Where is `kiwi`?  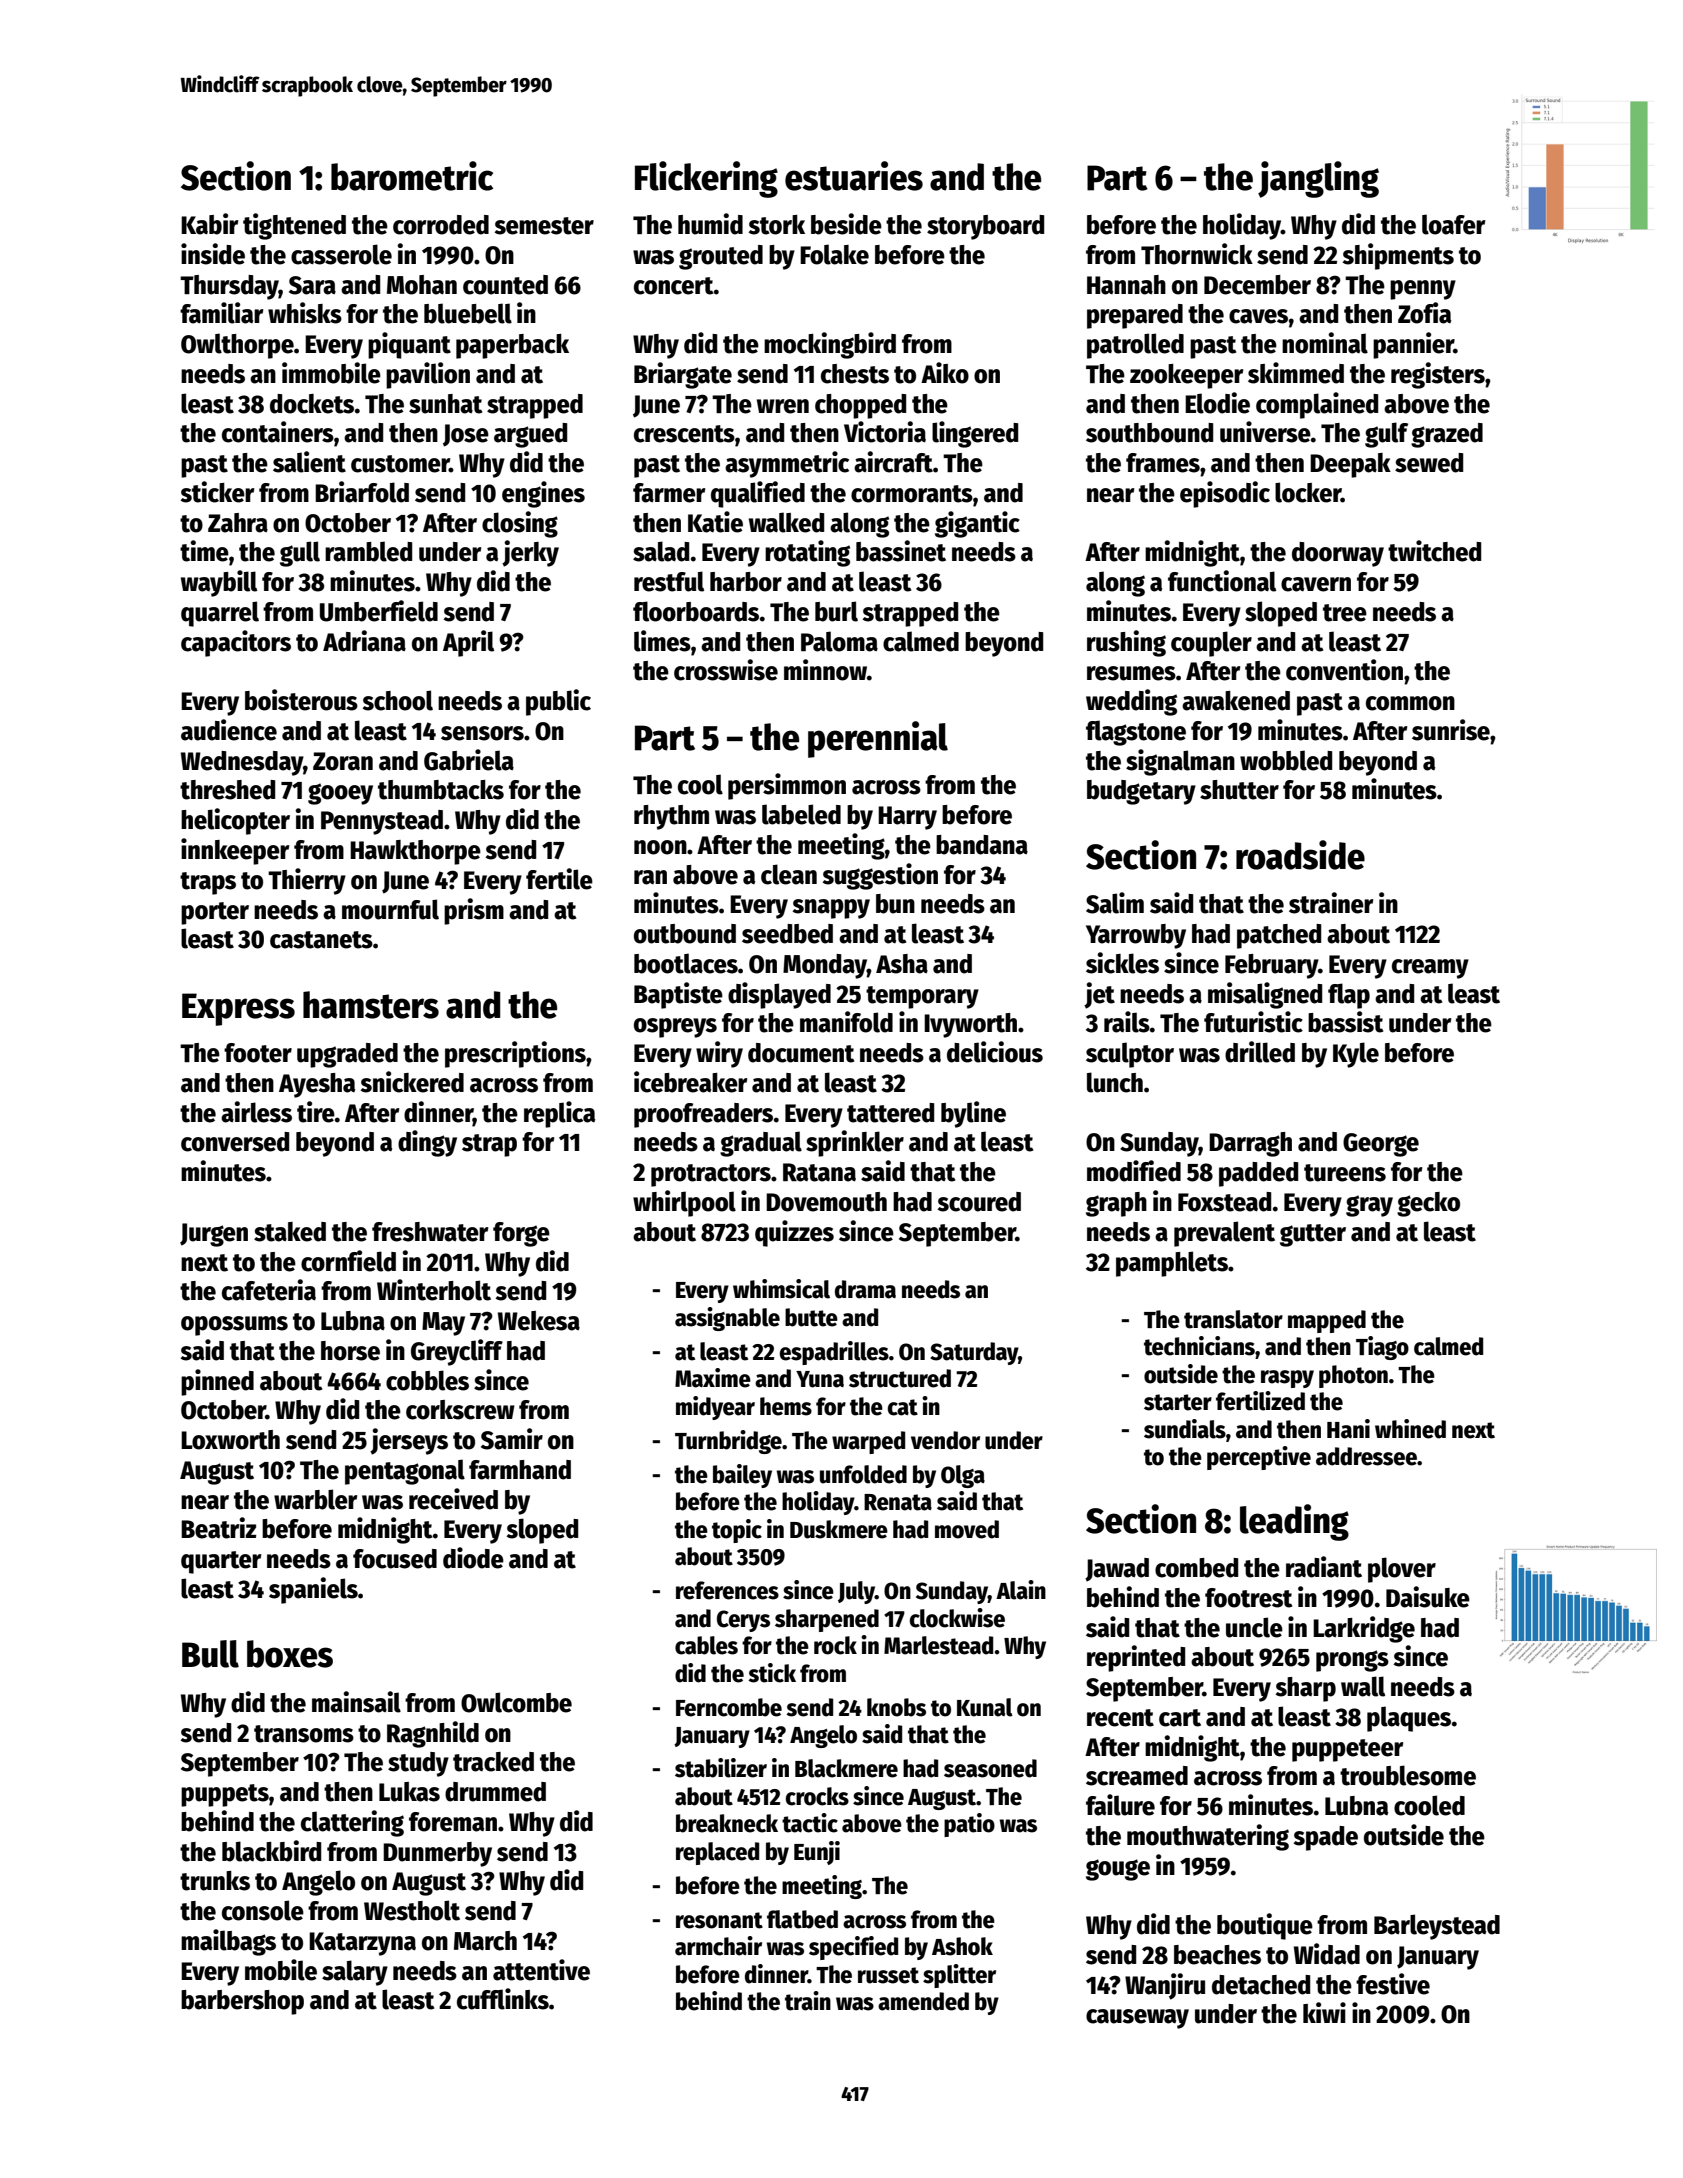
kiwi is located at coordinates (1324, 2012).
